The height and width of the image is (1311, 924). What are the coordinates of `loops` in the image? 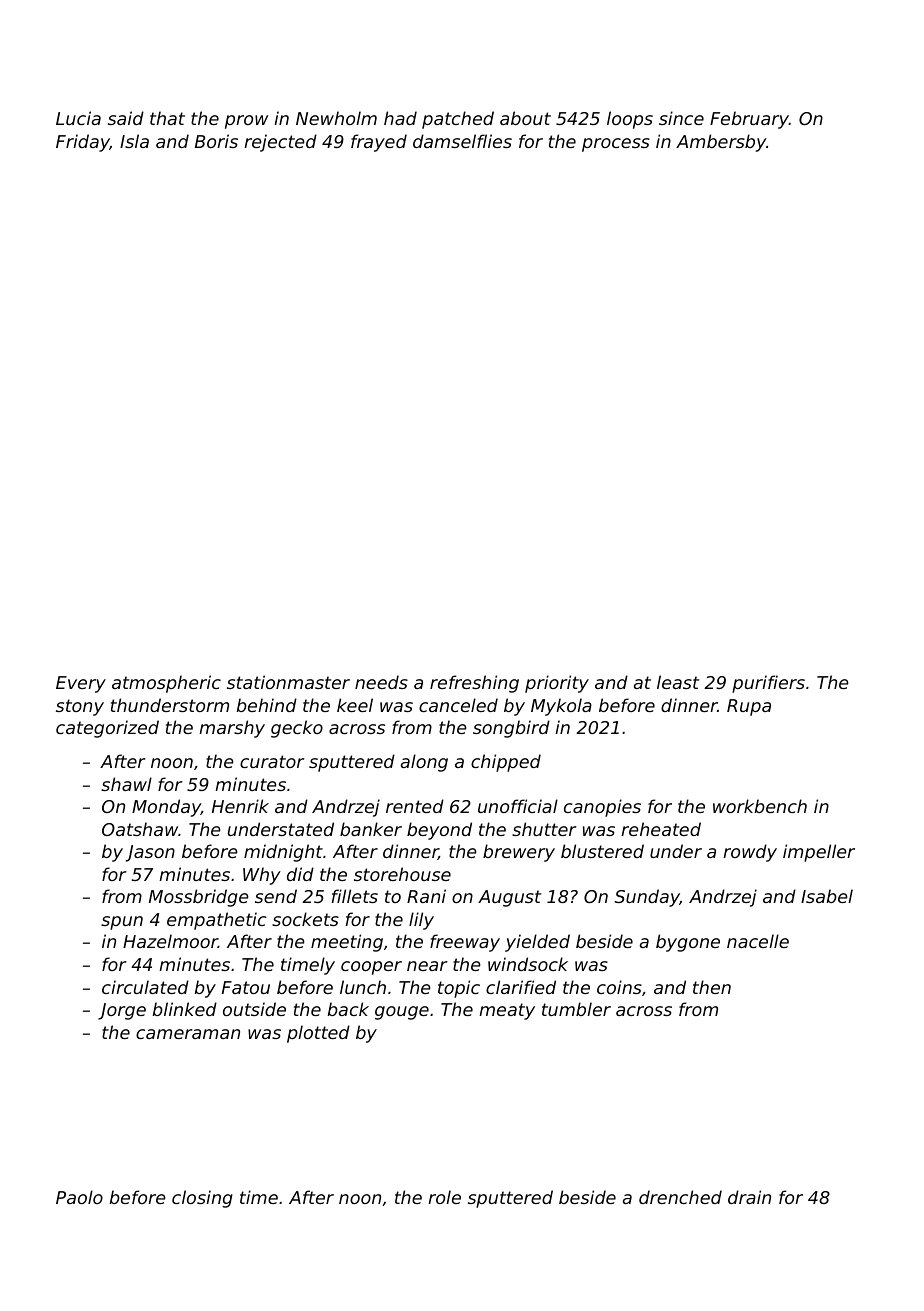 It's located at (630, 120).
